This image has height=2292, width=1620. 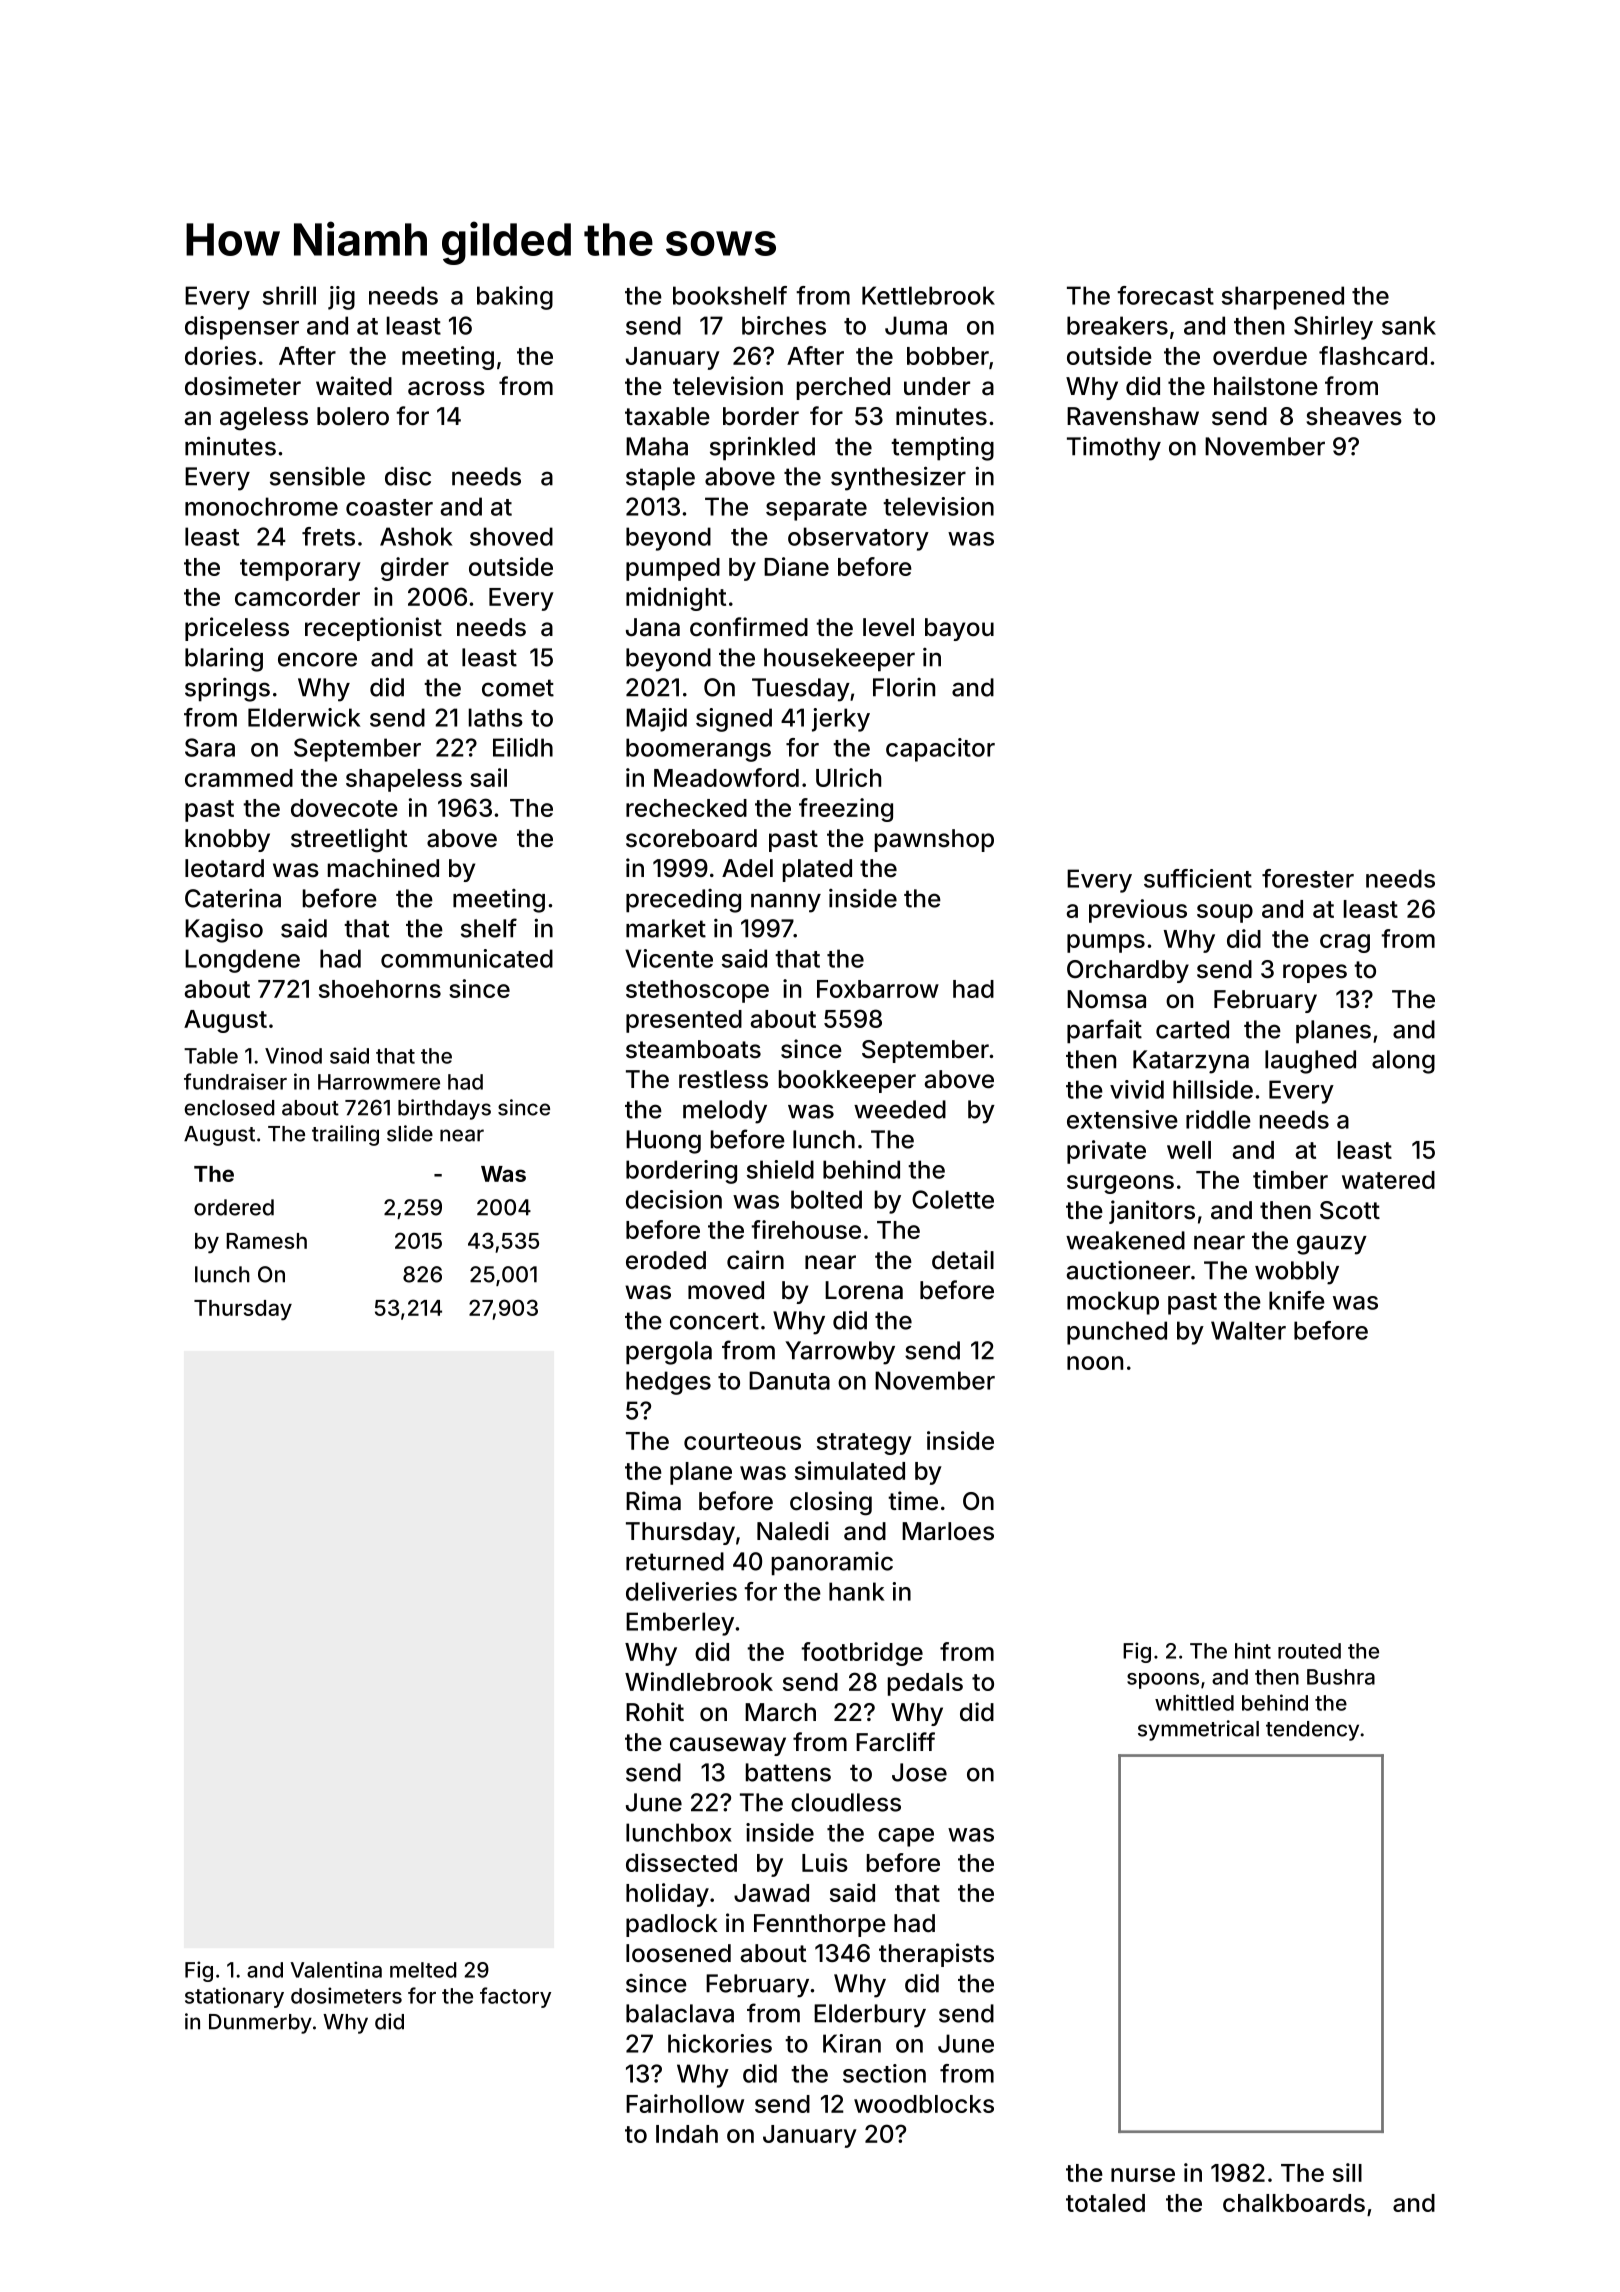 What do you see at coordinates (788, 1772) in the image?
I see `battens` at bounding box center [788, 1772].
